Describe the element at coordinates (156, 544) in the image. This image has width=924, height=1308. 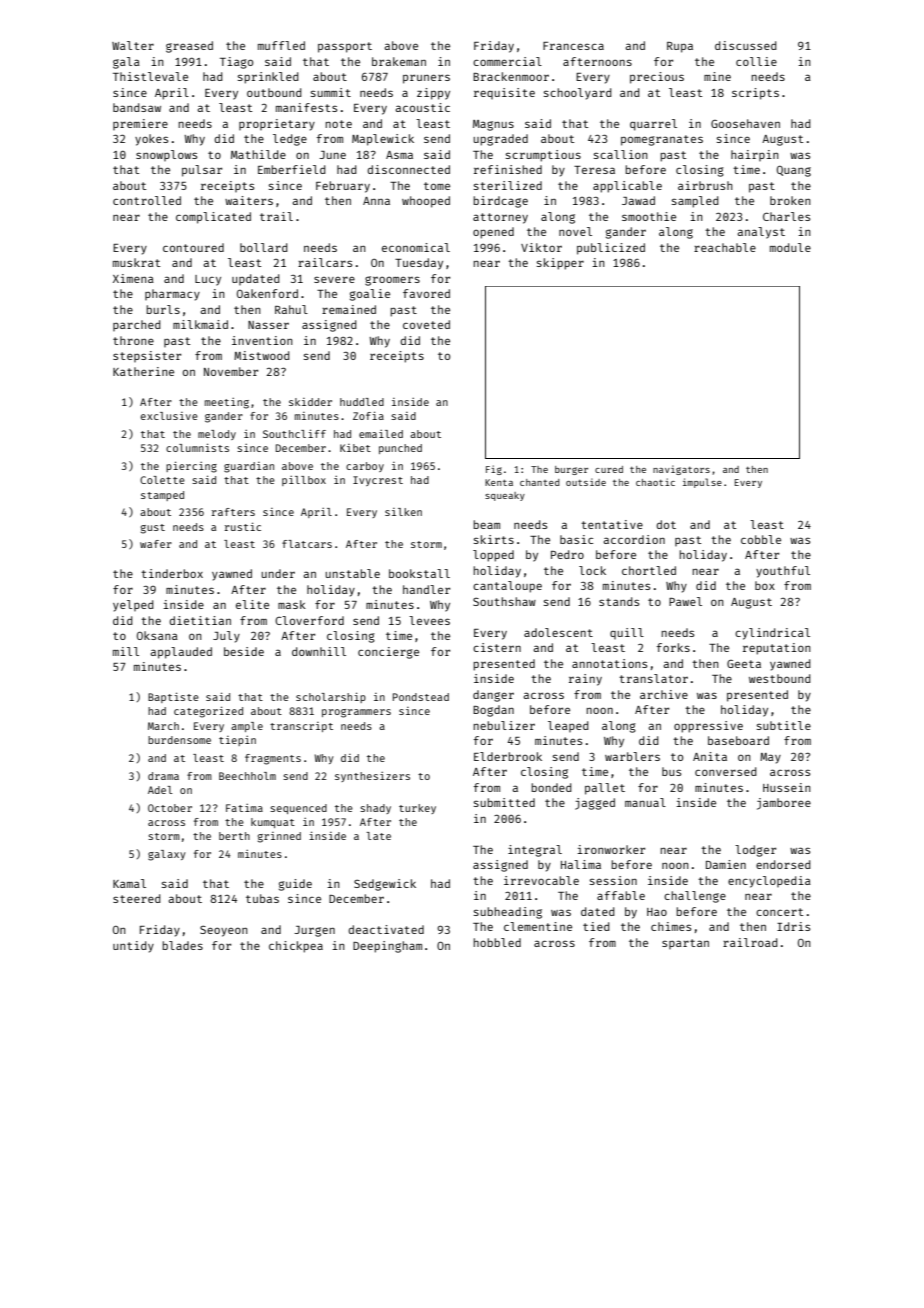
I see `wafer` at that location.
